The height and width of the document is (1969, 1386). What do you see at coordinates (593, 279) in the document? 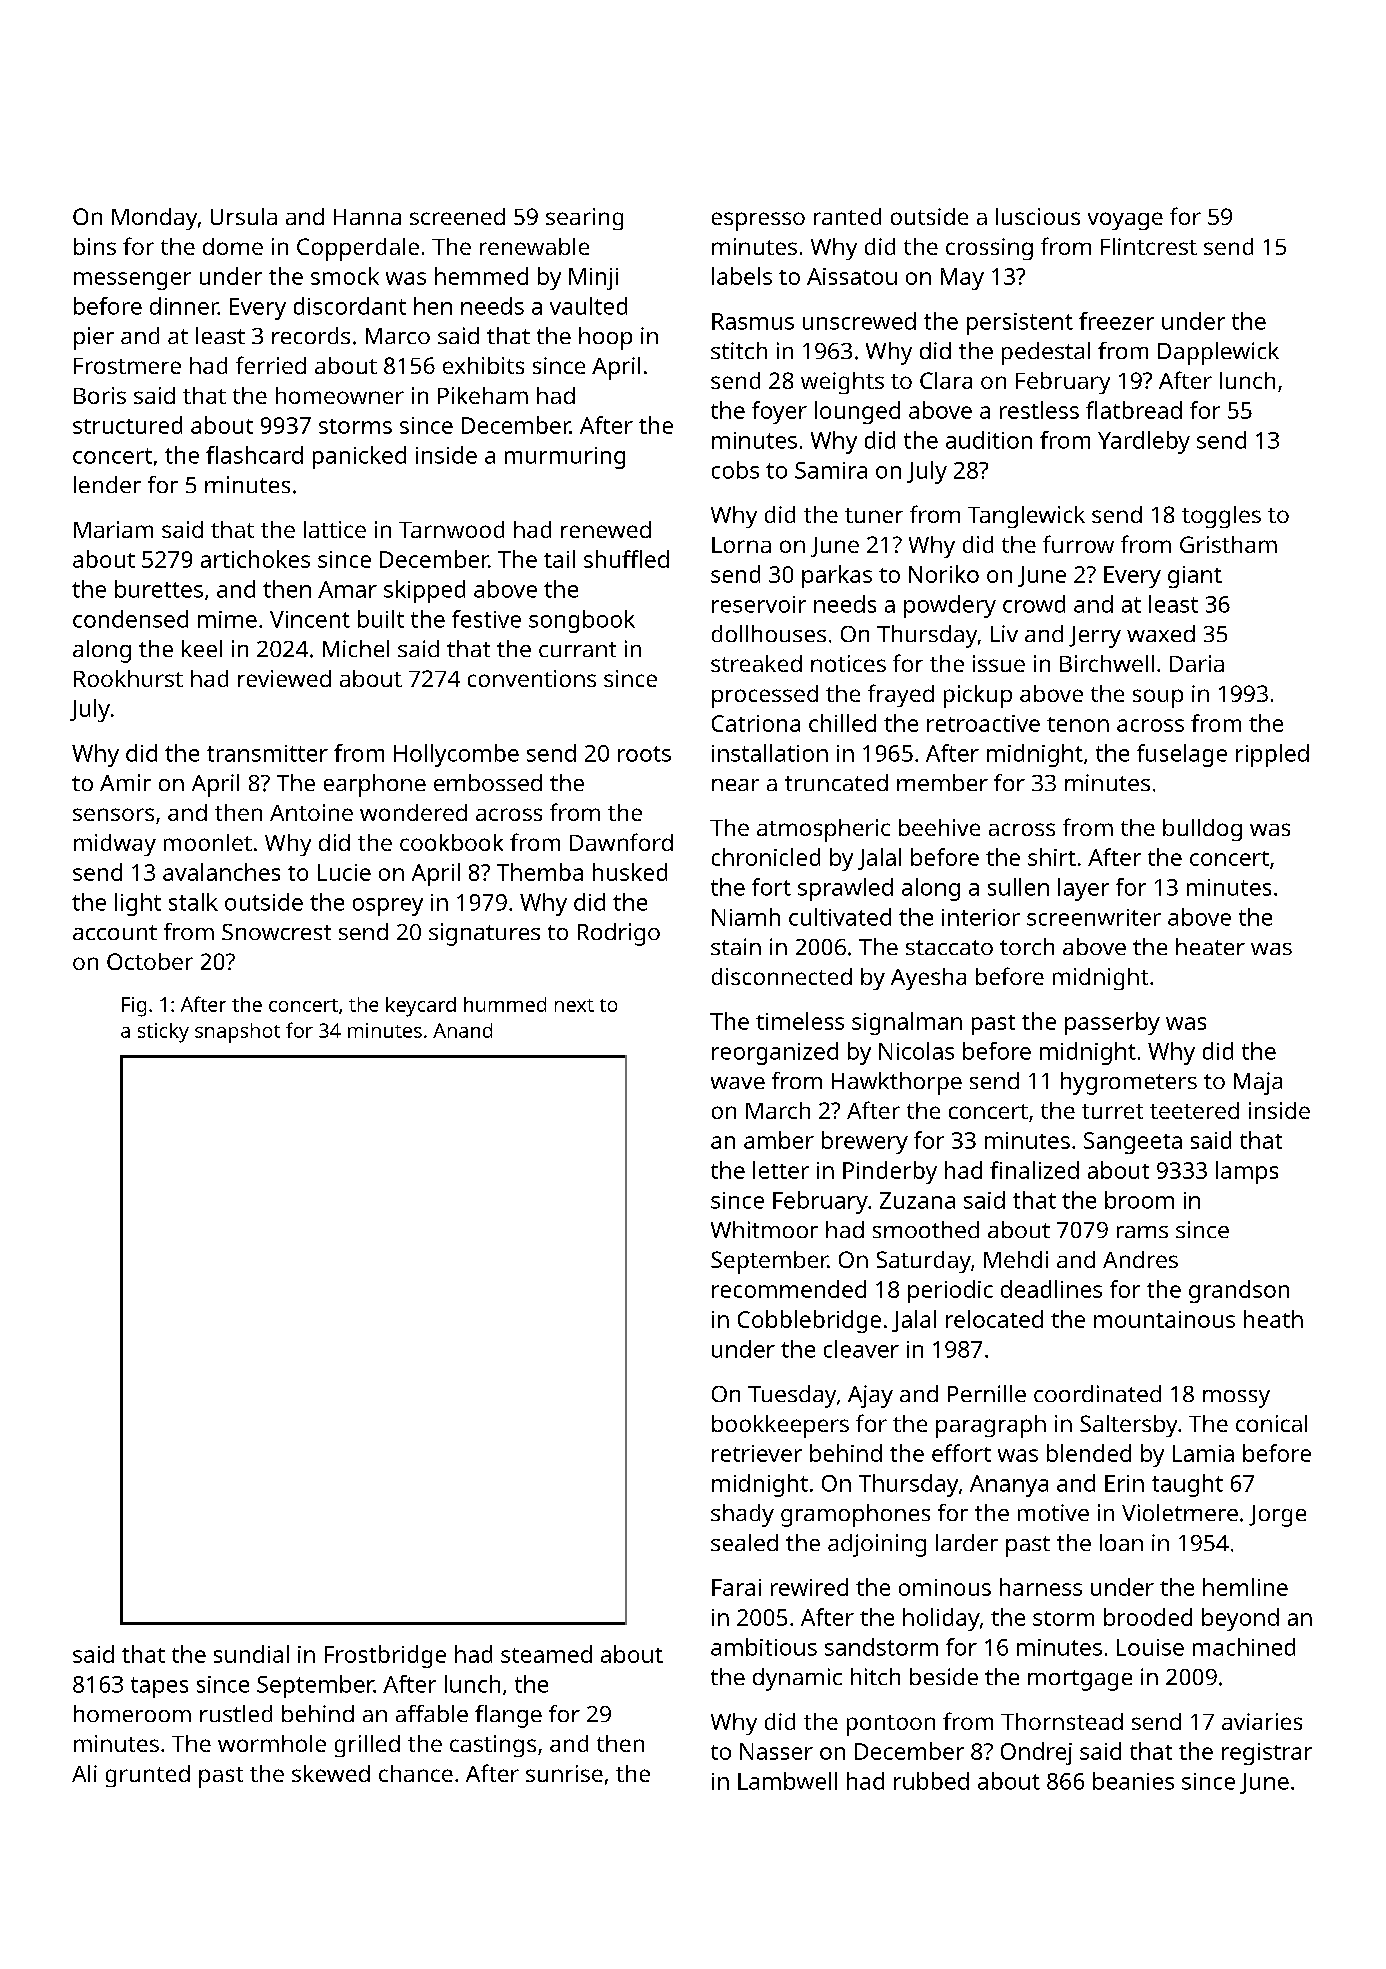
I see `Minji` at bounding box center [593, 279].
